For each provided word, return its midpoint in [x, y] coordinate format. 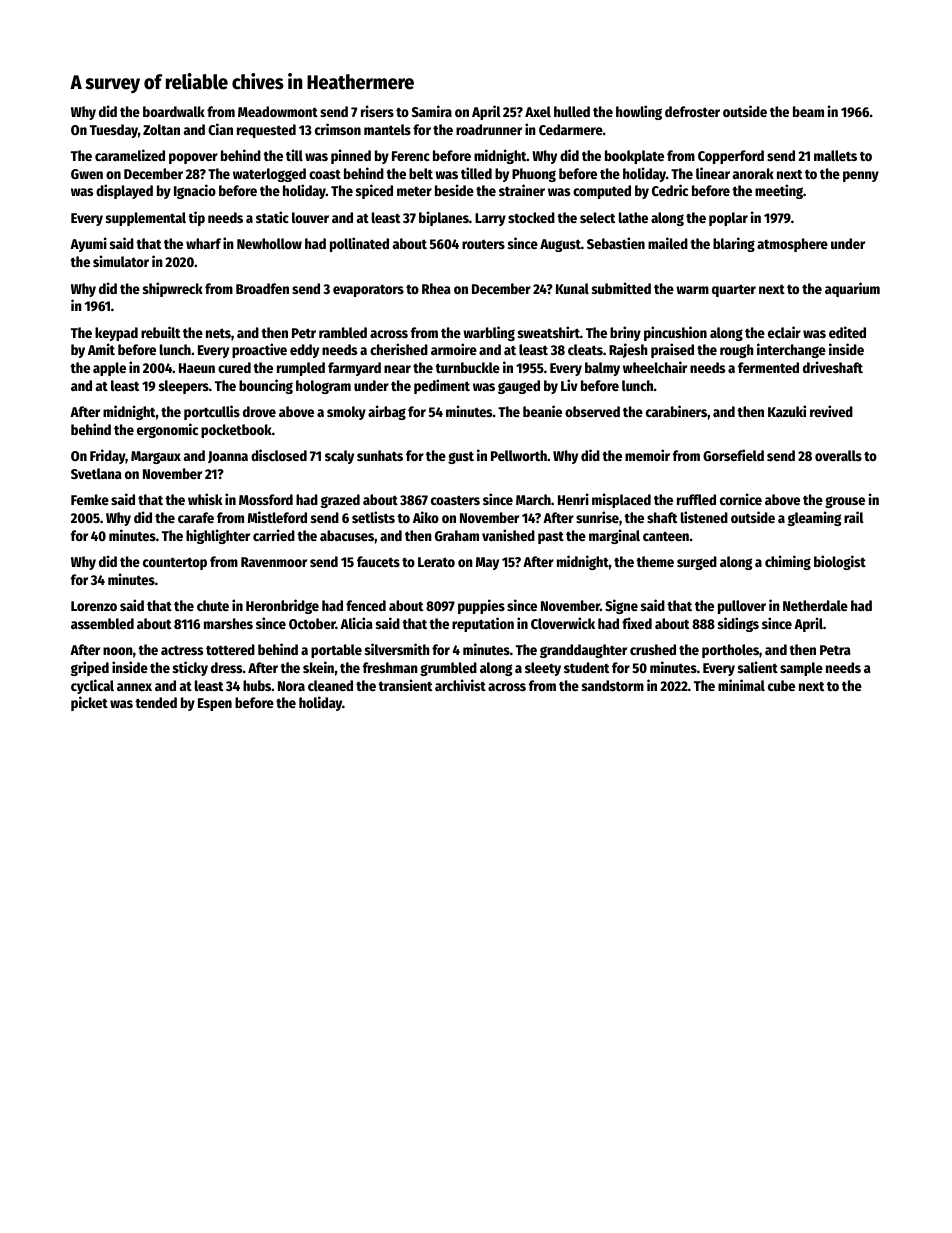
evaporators [368, 291]
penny [861, 176]
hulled [572, 111]
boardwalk [174, 111]
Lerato [436, 562]
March [533, 499]
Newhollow [269, 243]
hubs [257, 685]
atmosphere [792, 245]
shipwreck [173, 289]
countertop [175, 564]
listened [704, 517]
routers [483, 244]
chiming [788, 562]
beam [808, 111]
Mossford [266, 499]
